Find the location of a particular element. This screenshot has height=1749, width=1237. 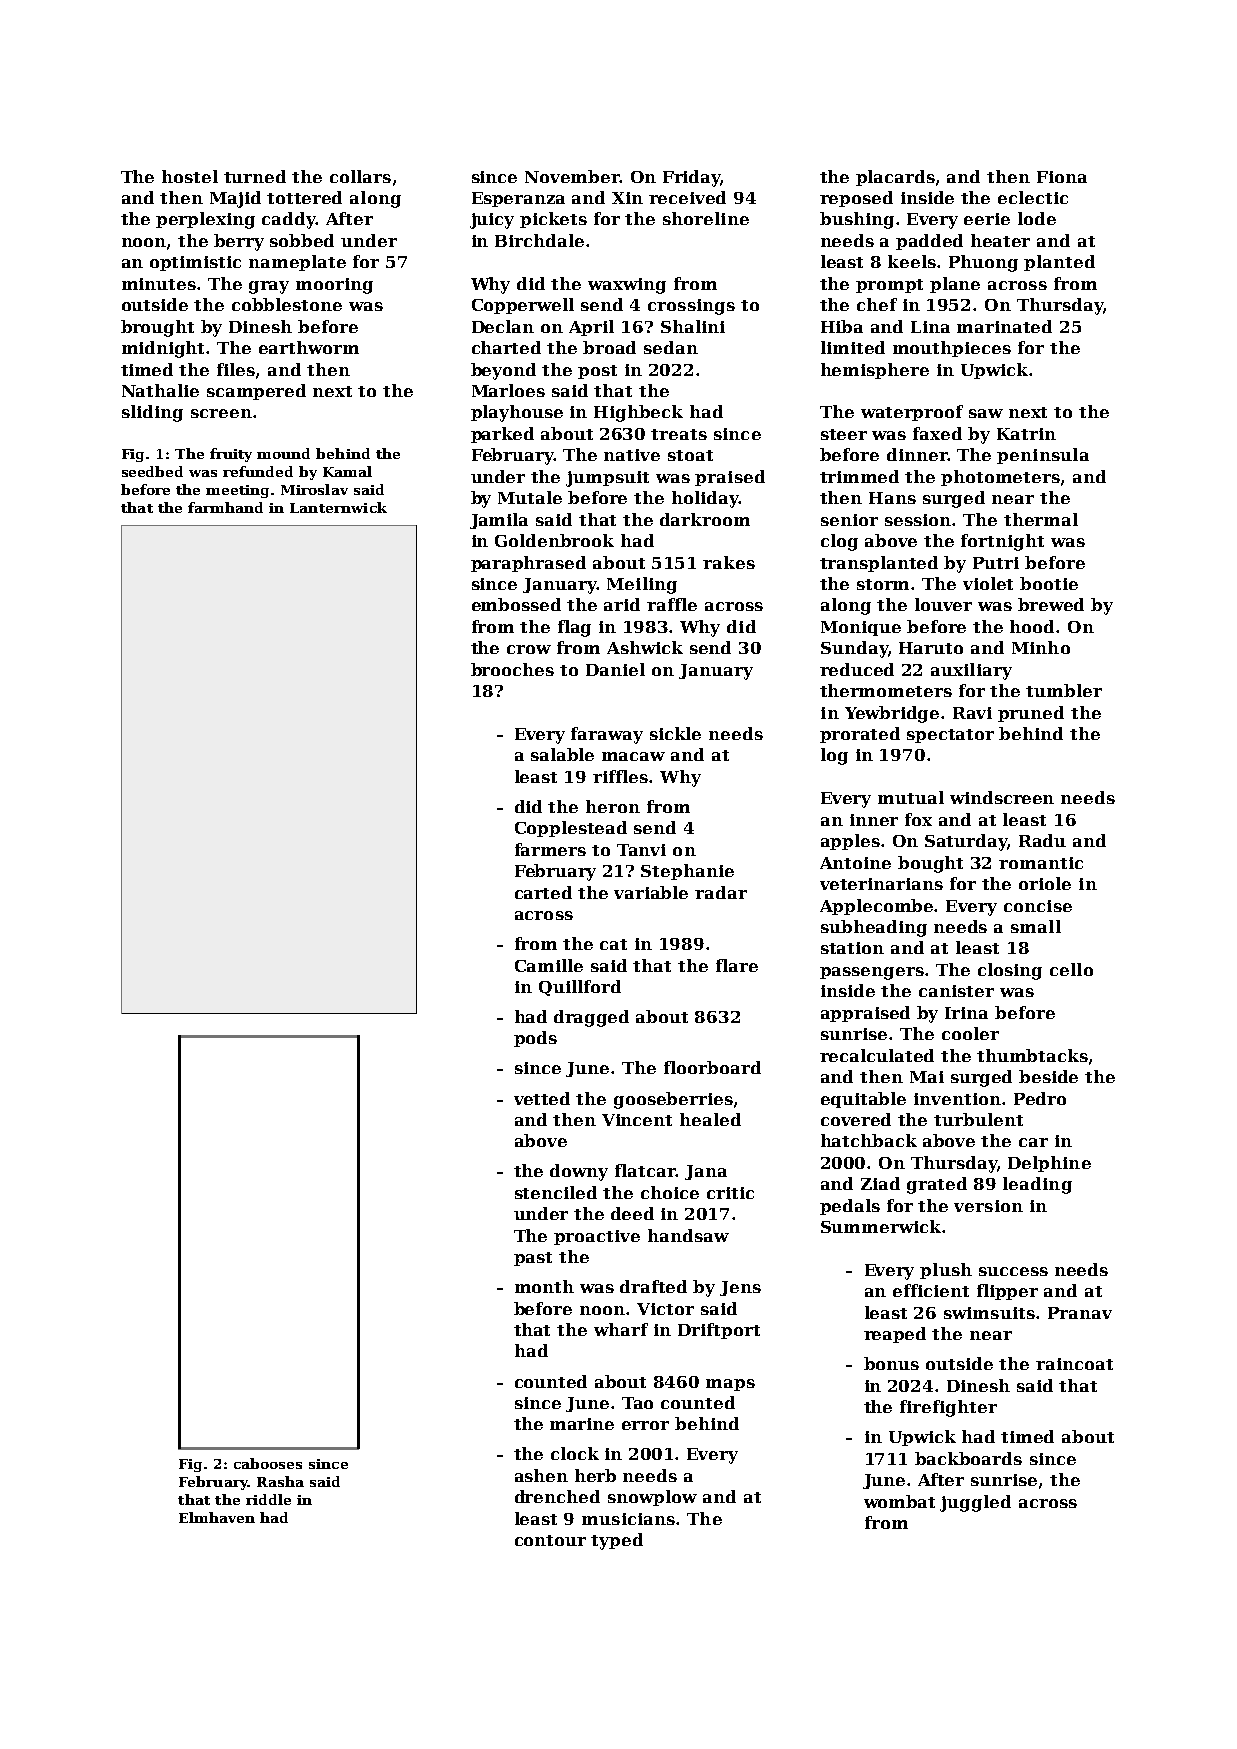

pickets is located at coordinates (553, 220).
